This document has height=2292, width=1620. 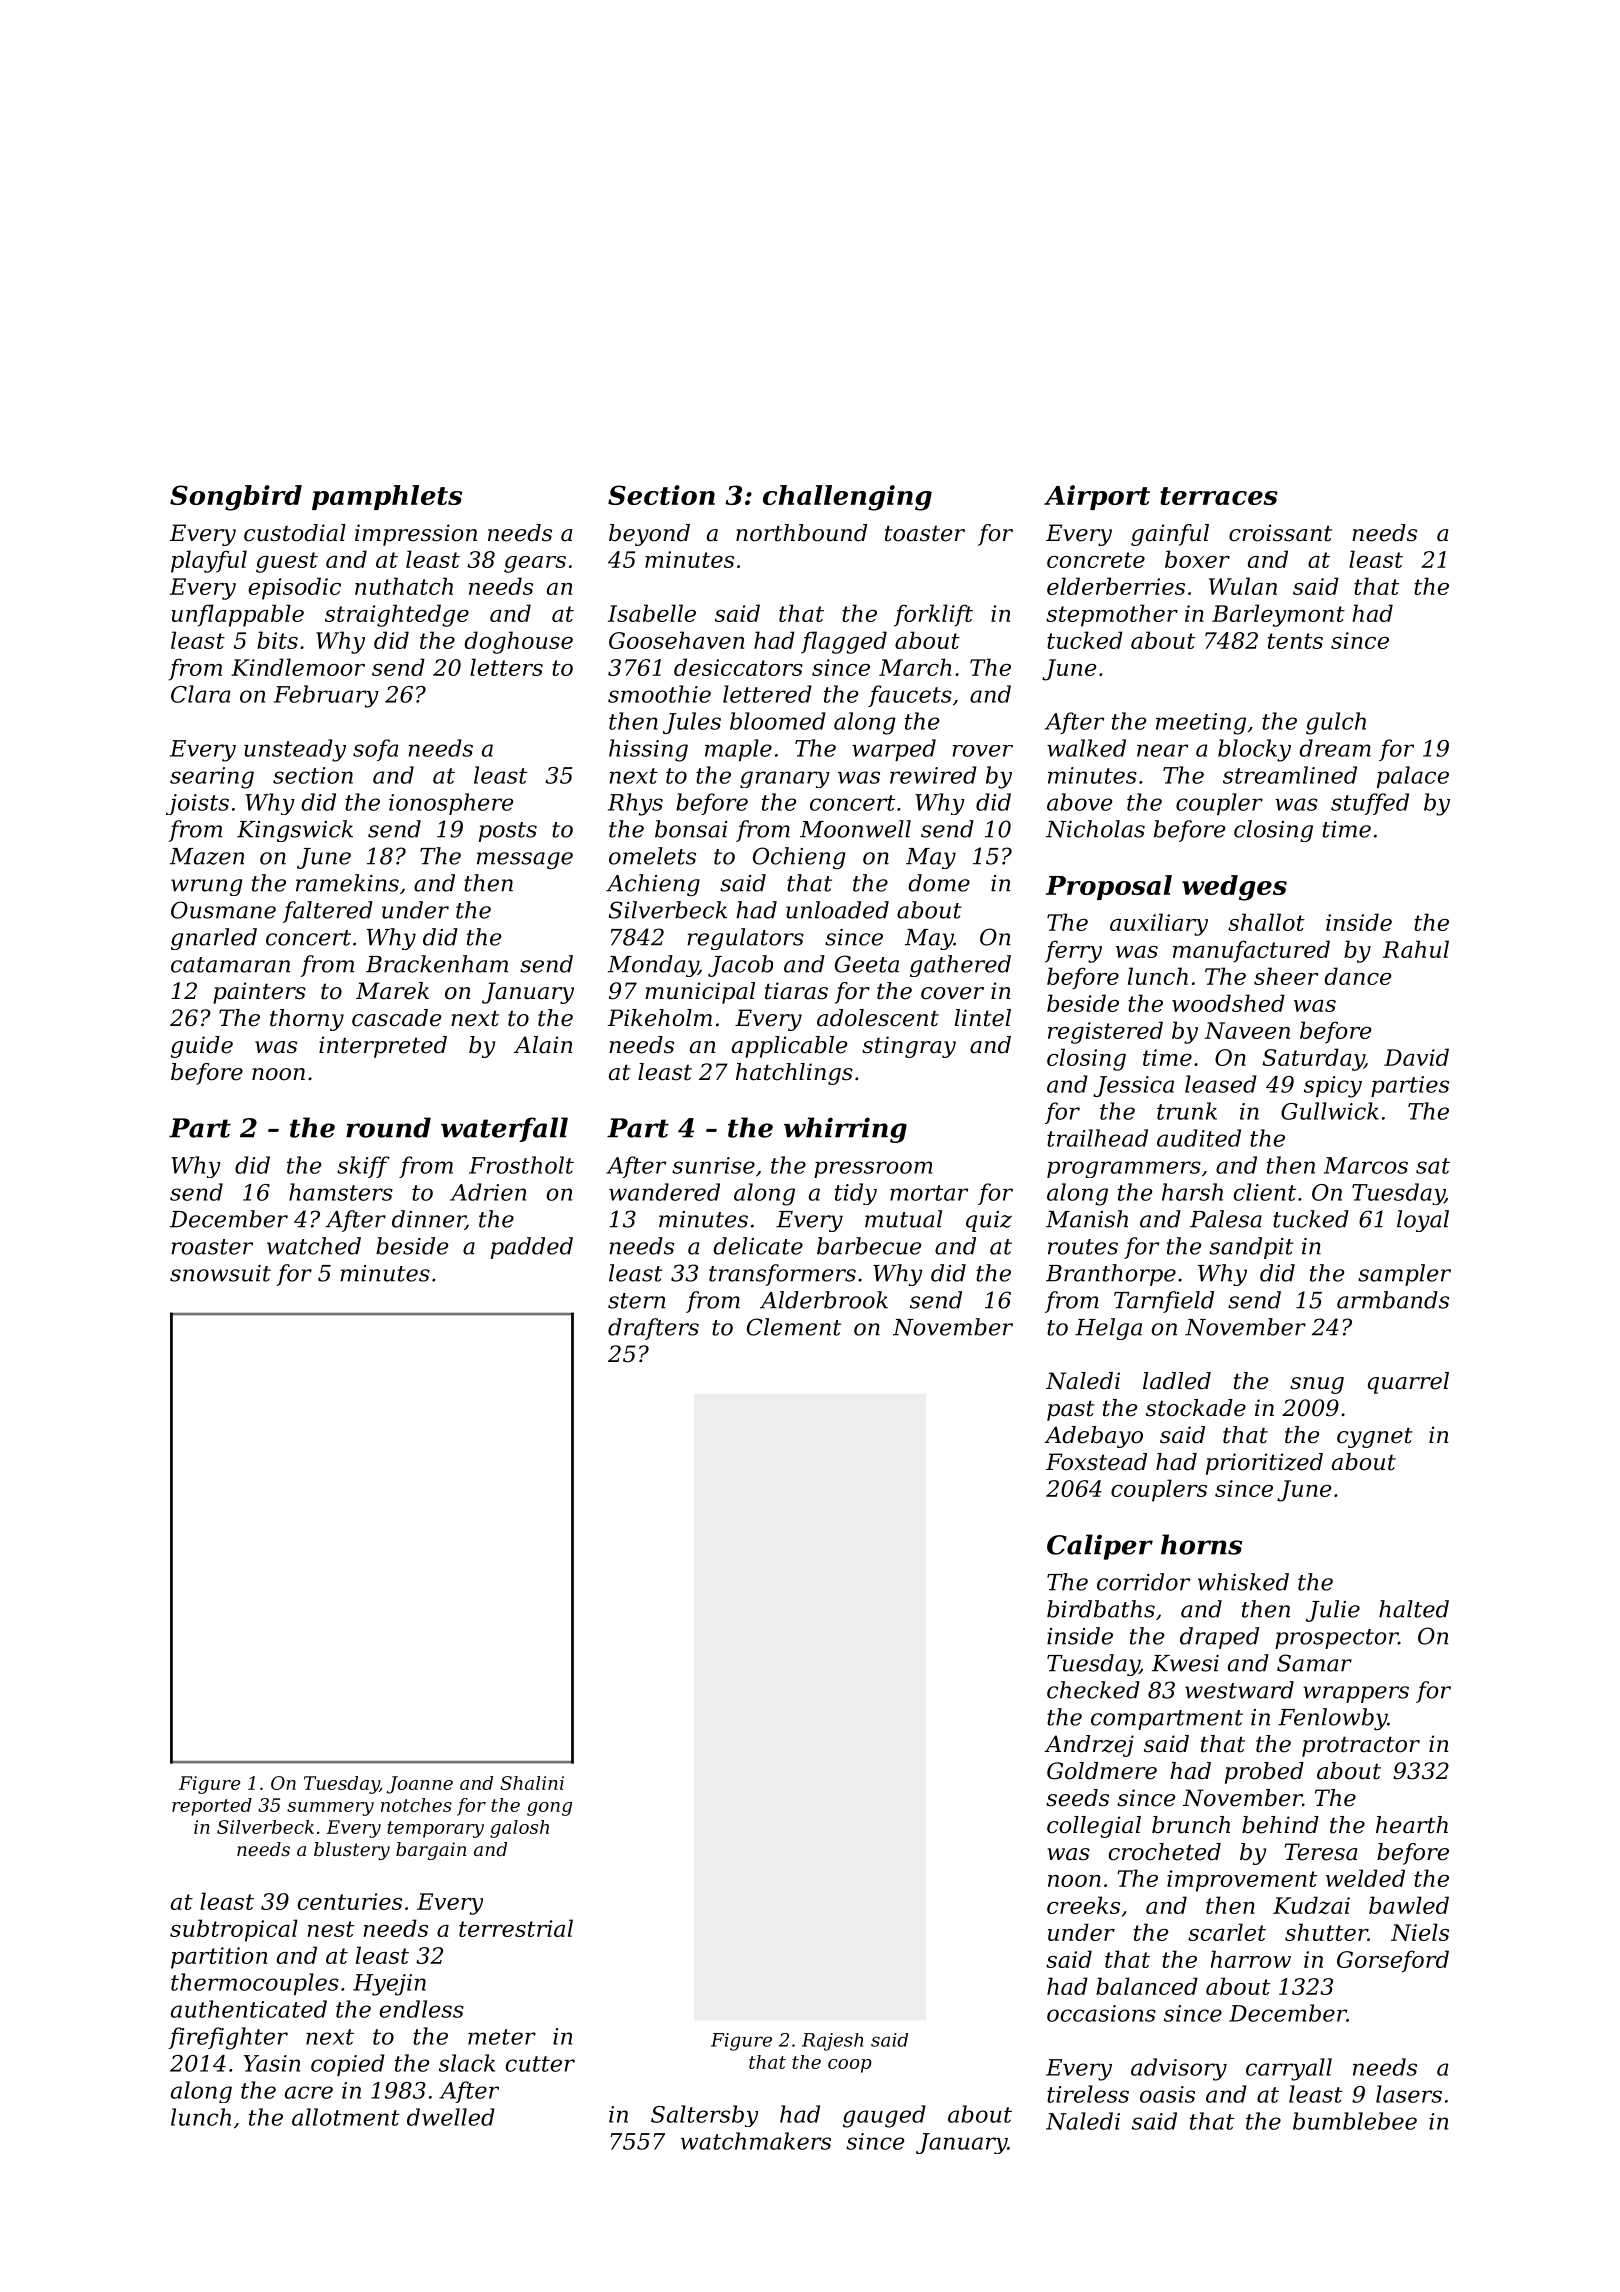 What do you see at coordinates (220, 1273) in the document?
I see `snowsuit` at bounding box center [220, 1273].
